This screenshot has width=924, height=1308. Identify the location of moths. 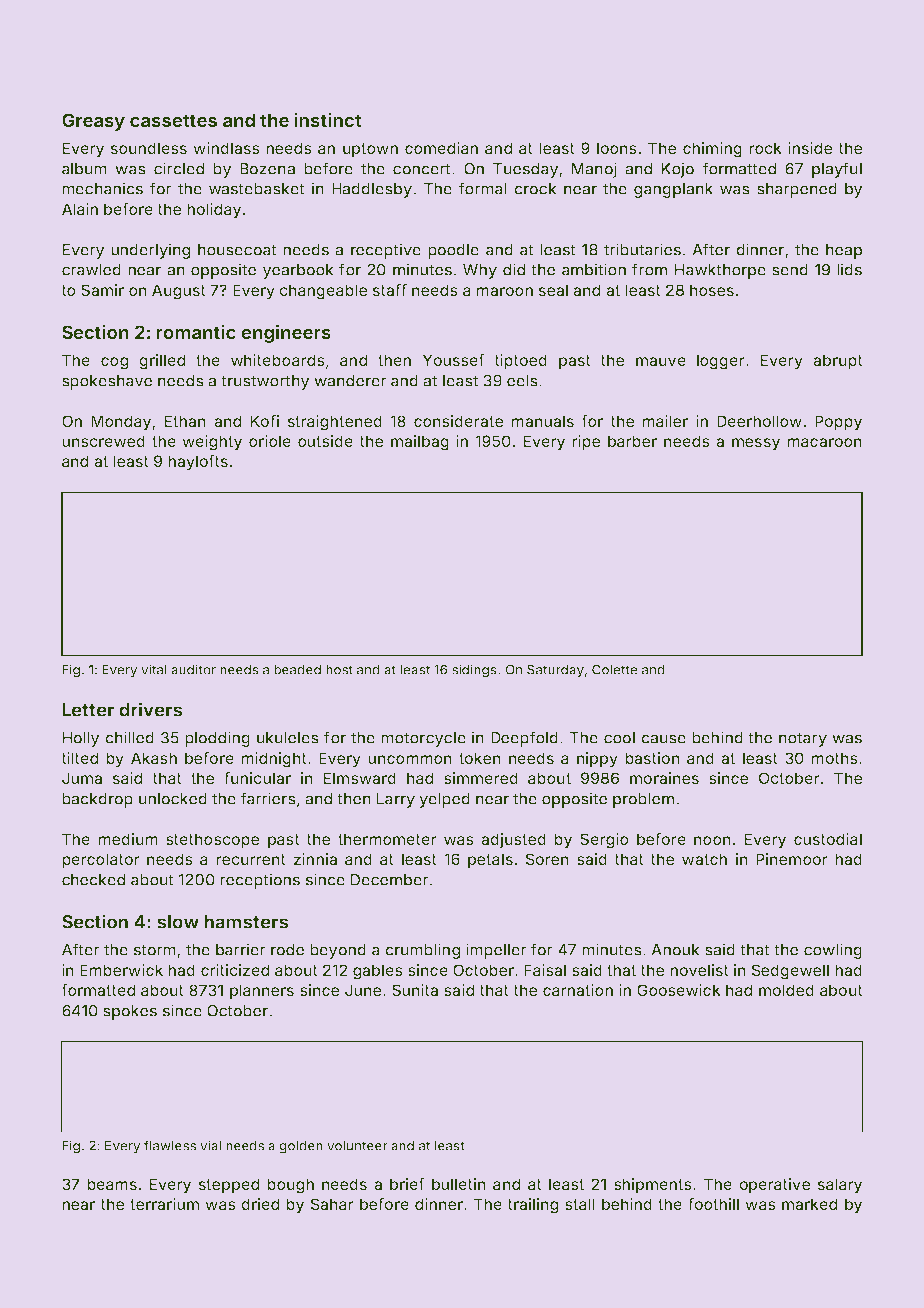
(834, 758).
